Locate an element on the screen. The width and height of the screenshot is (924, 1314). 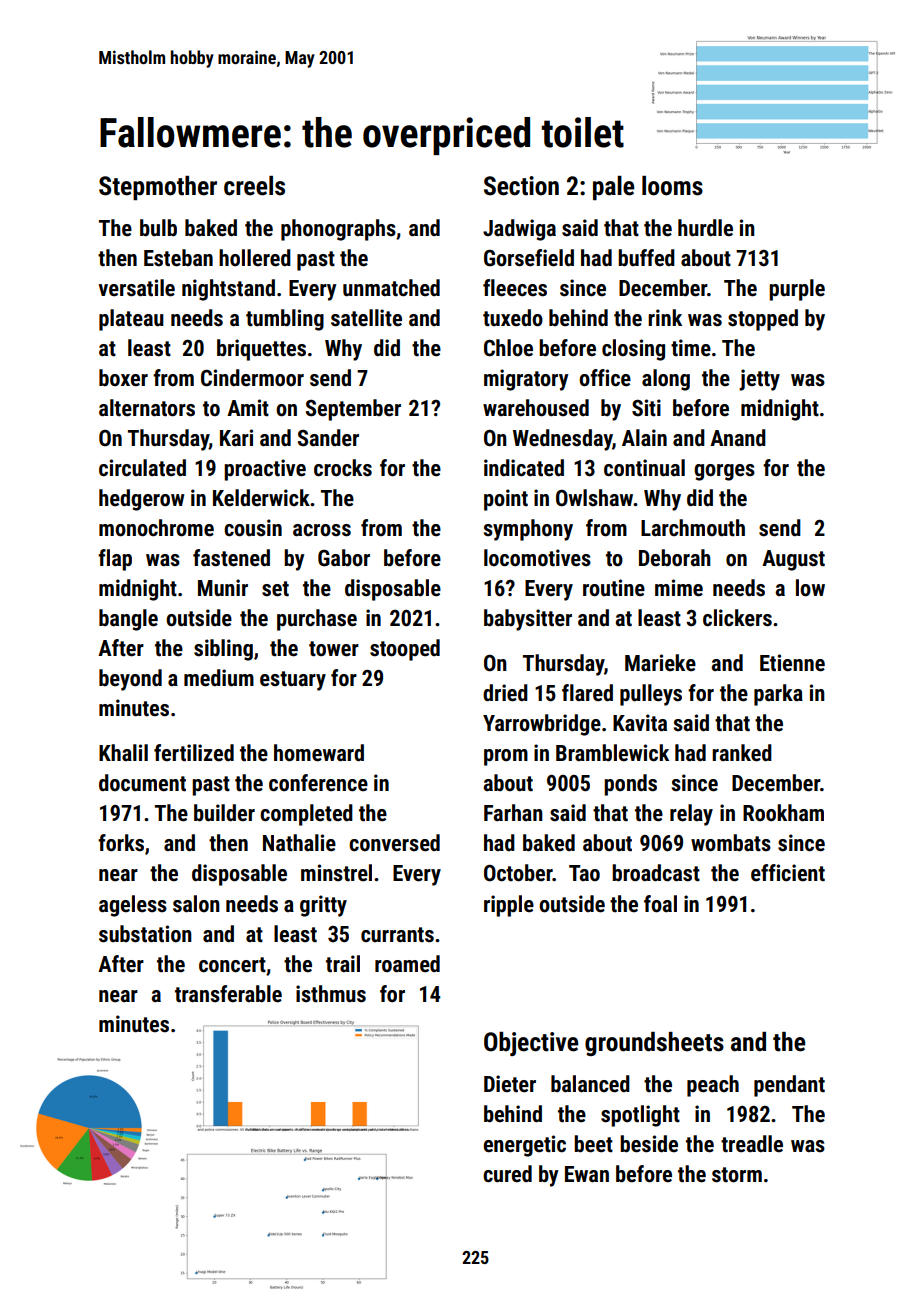
sibling is located at coordinates (223, 650).
